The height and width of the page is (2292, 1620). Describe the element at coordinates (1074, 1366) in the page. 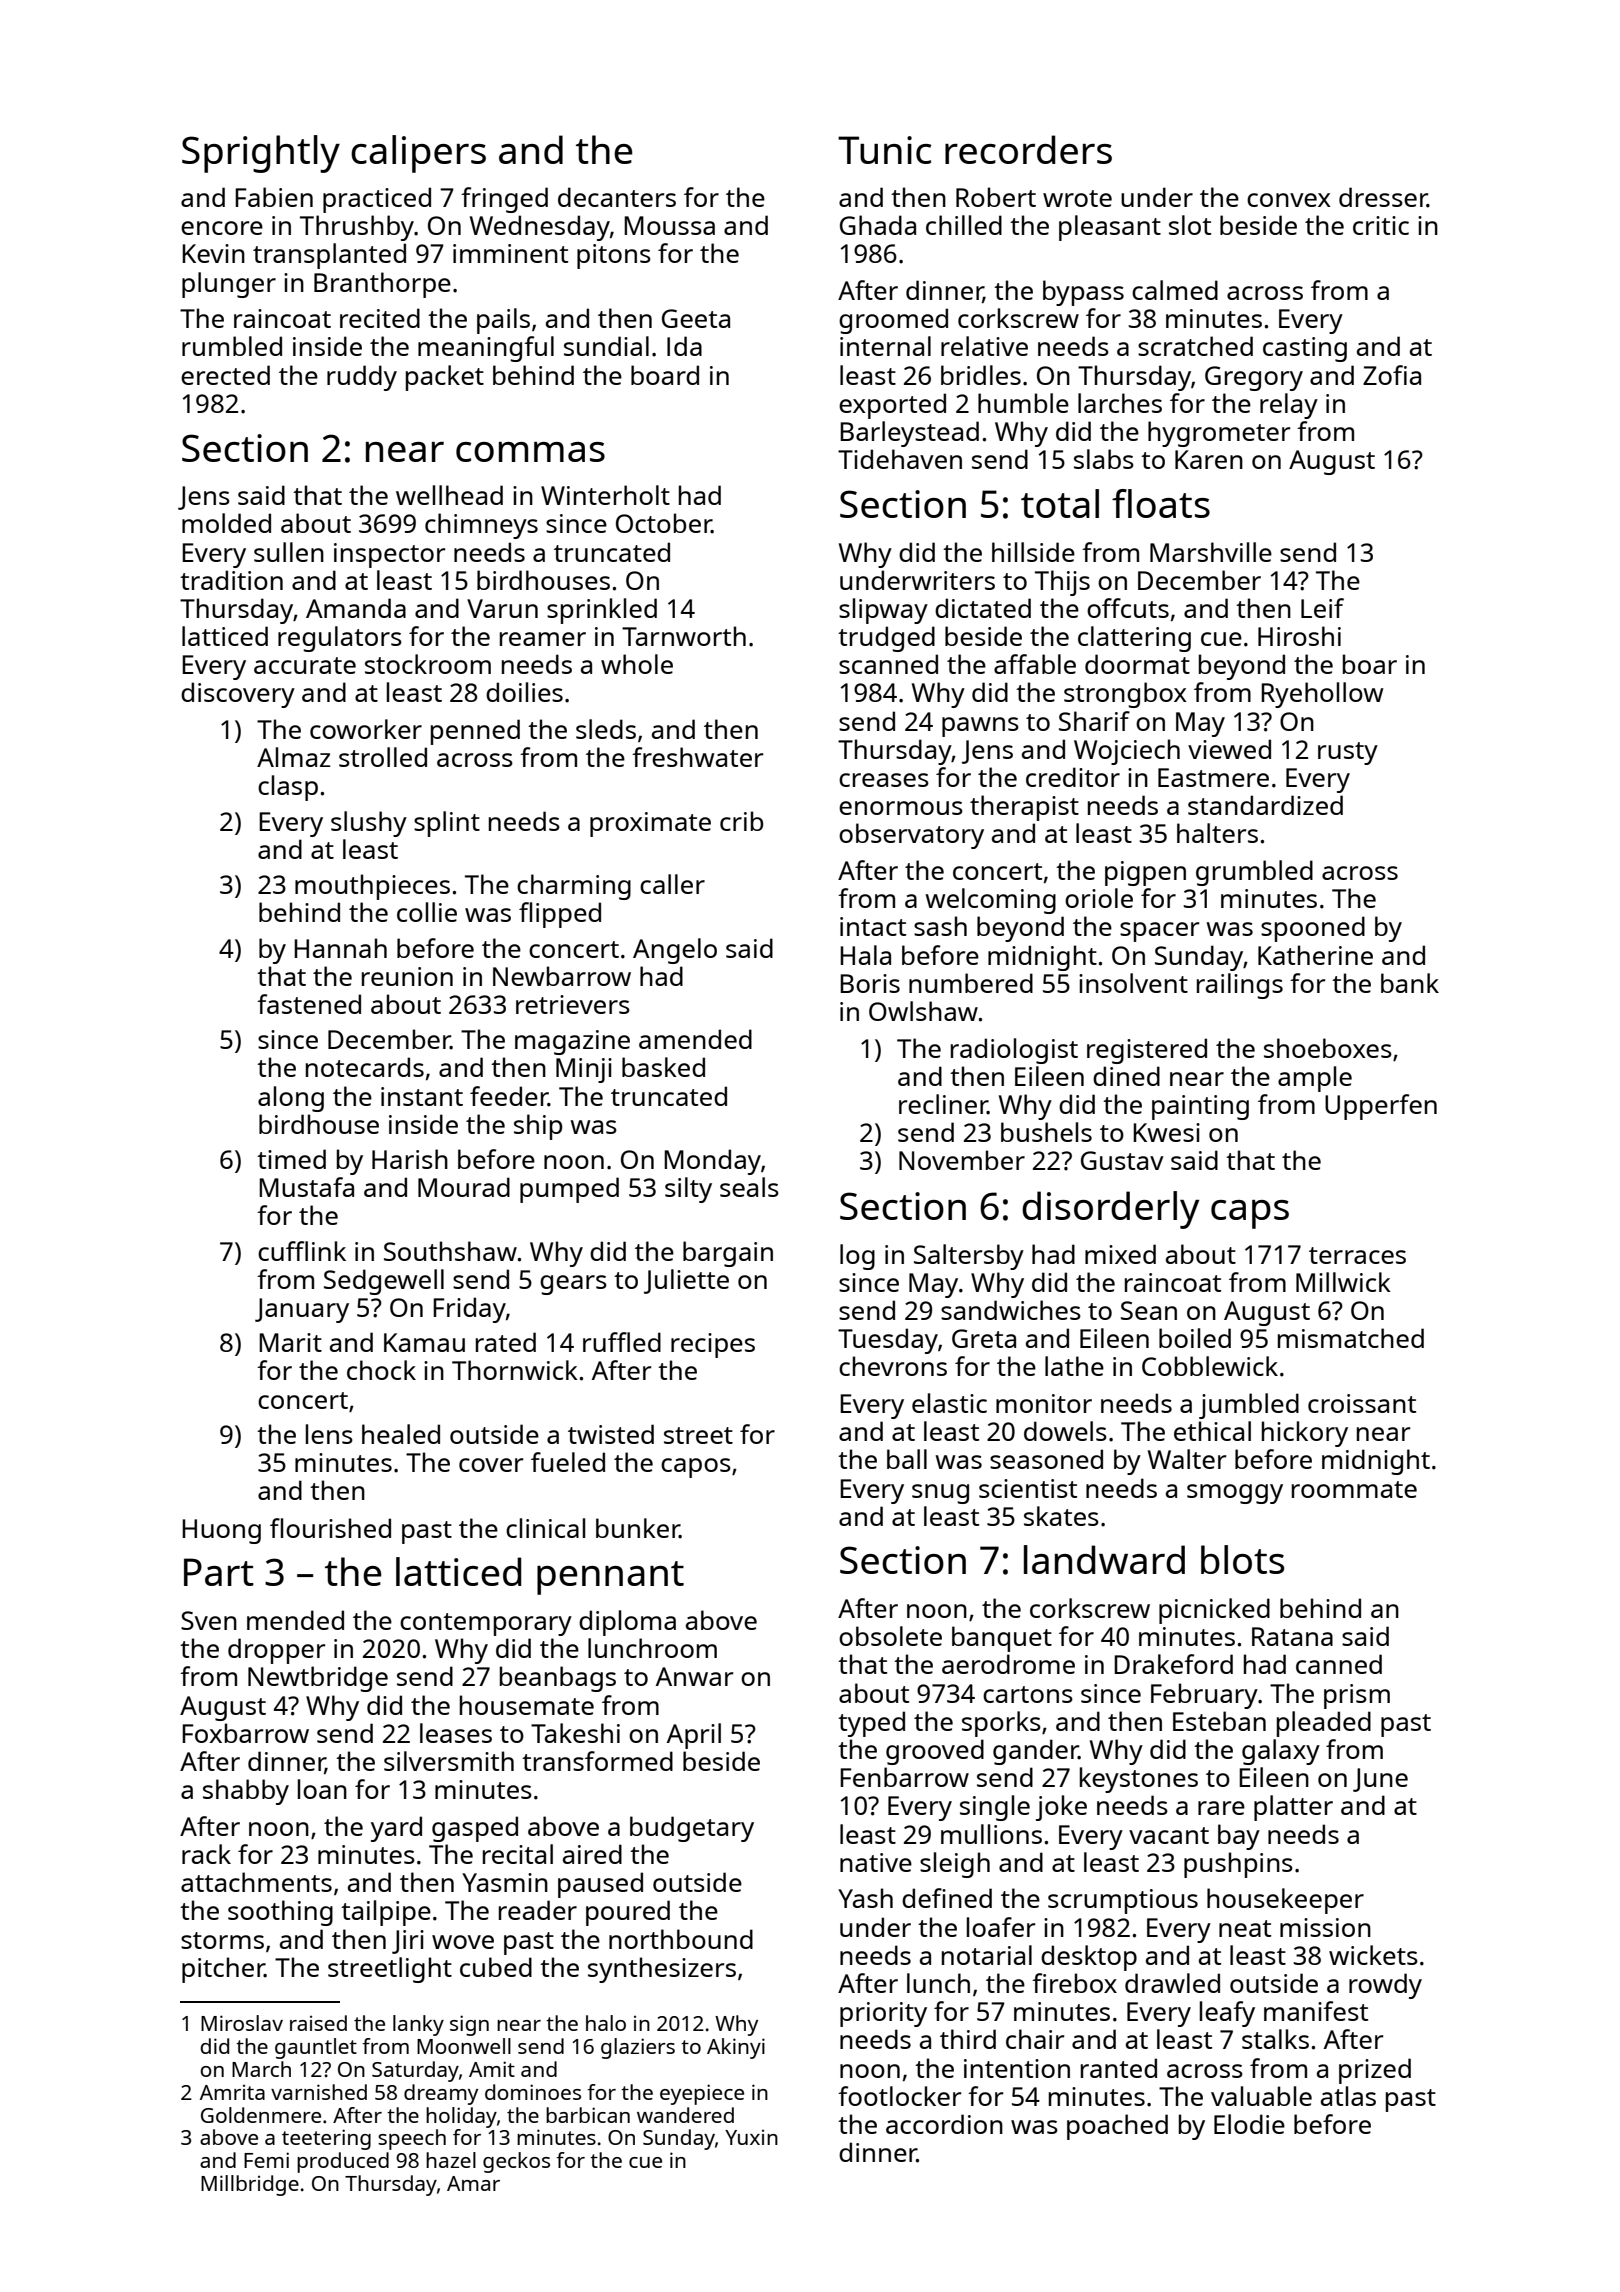

I see `lathe` at that location.
